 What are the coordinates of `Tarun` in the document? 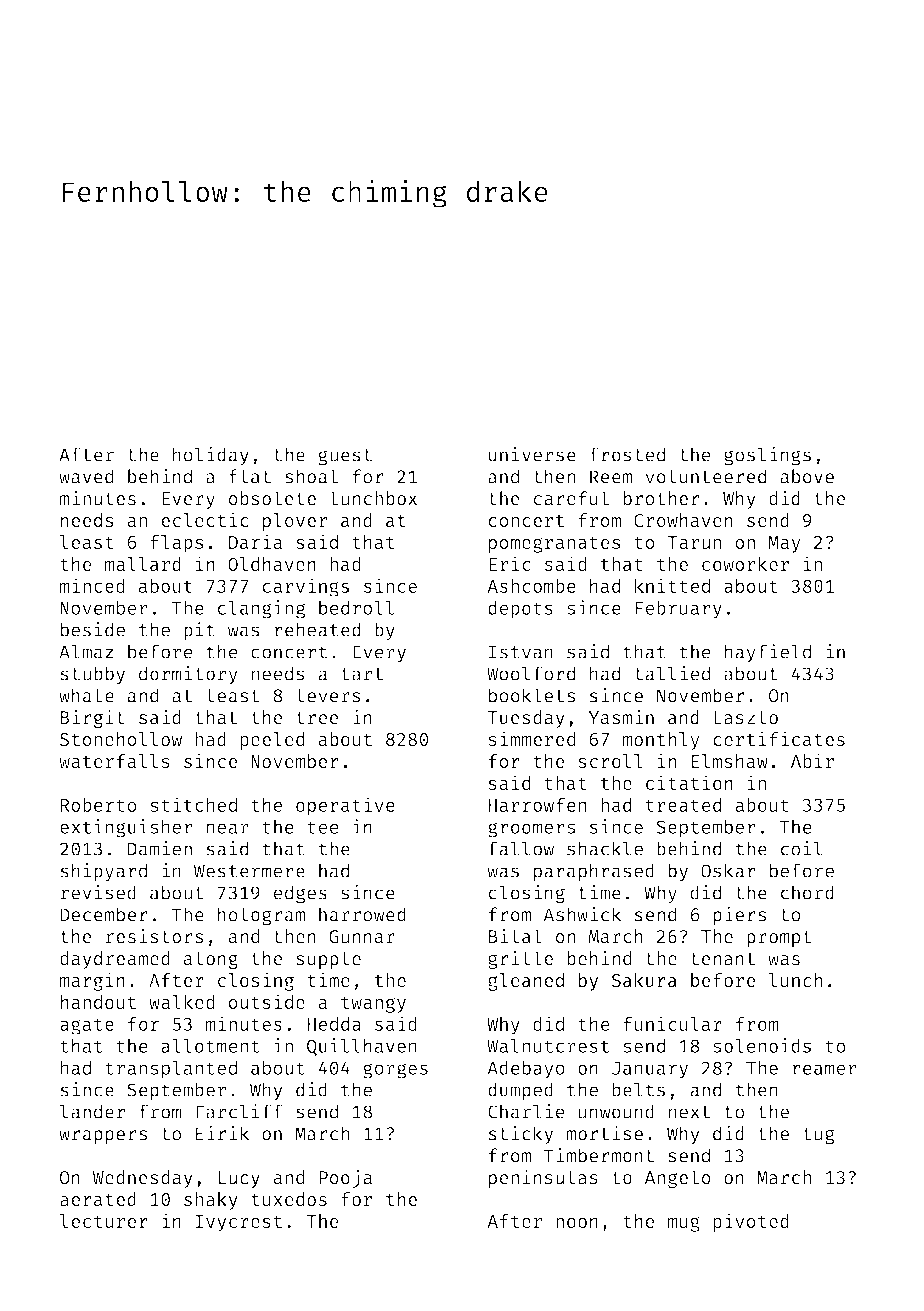 It's located at (694, 542).
